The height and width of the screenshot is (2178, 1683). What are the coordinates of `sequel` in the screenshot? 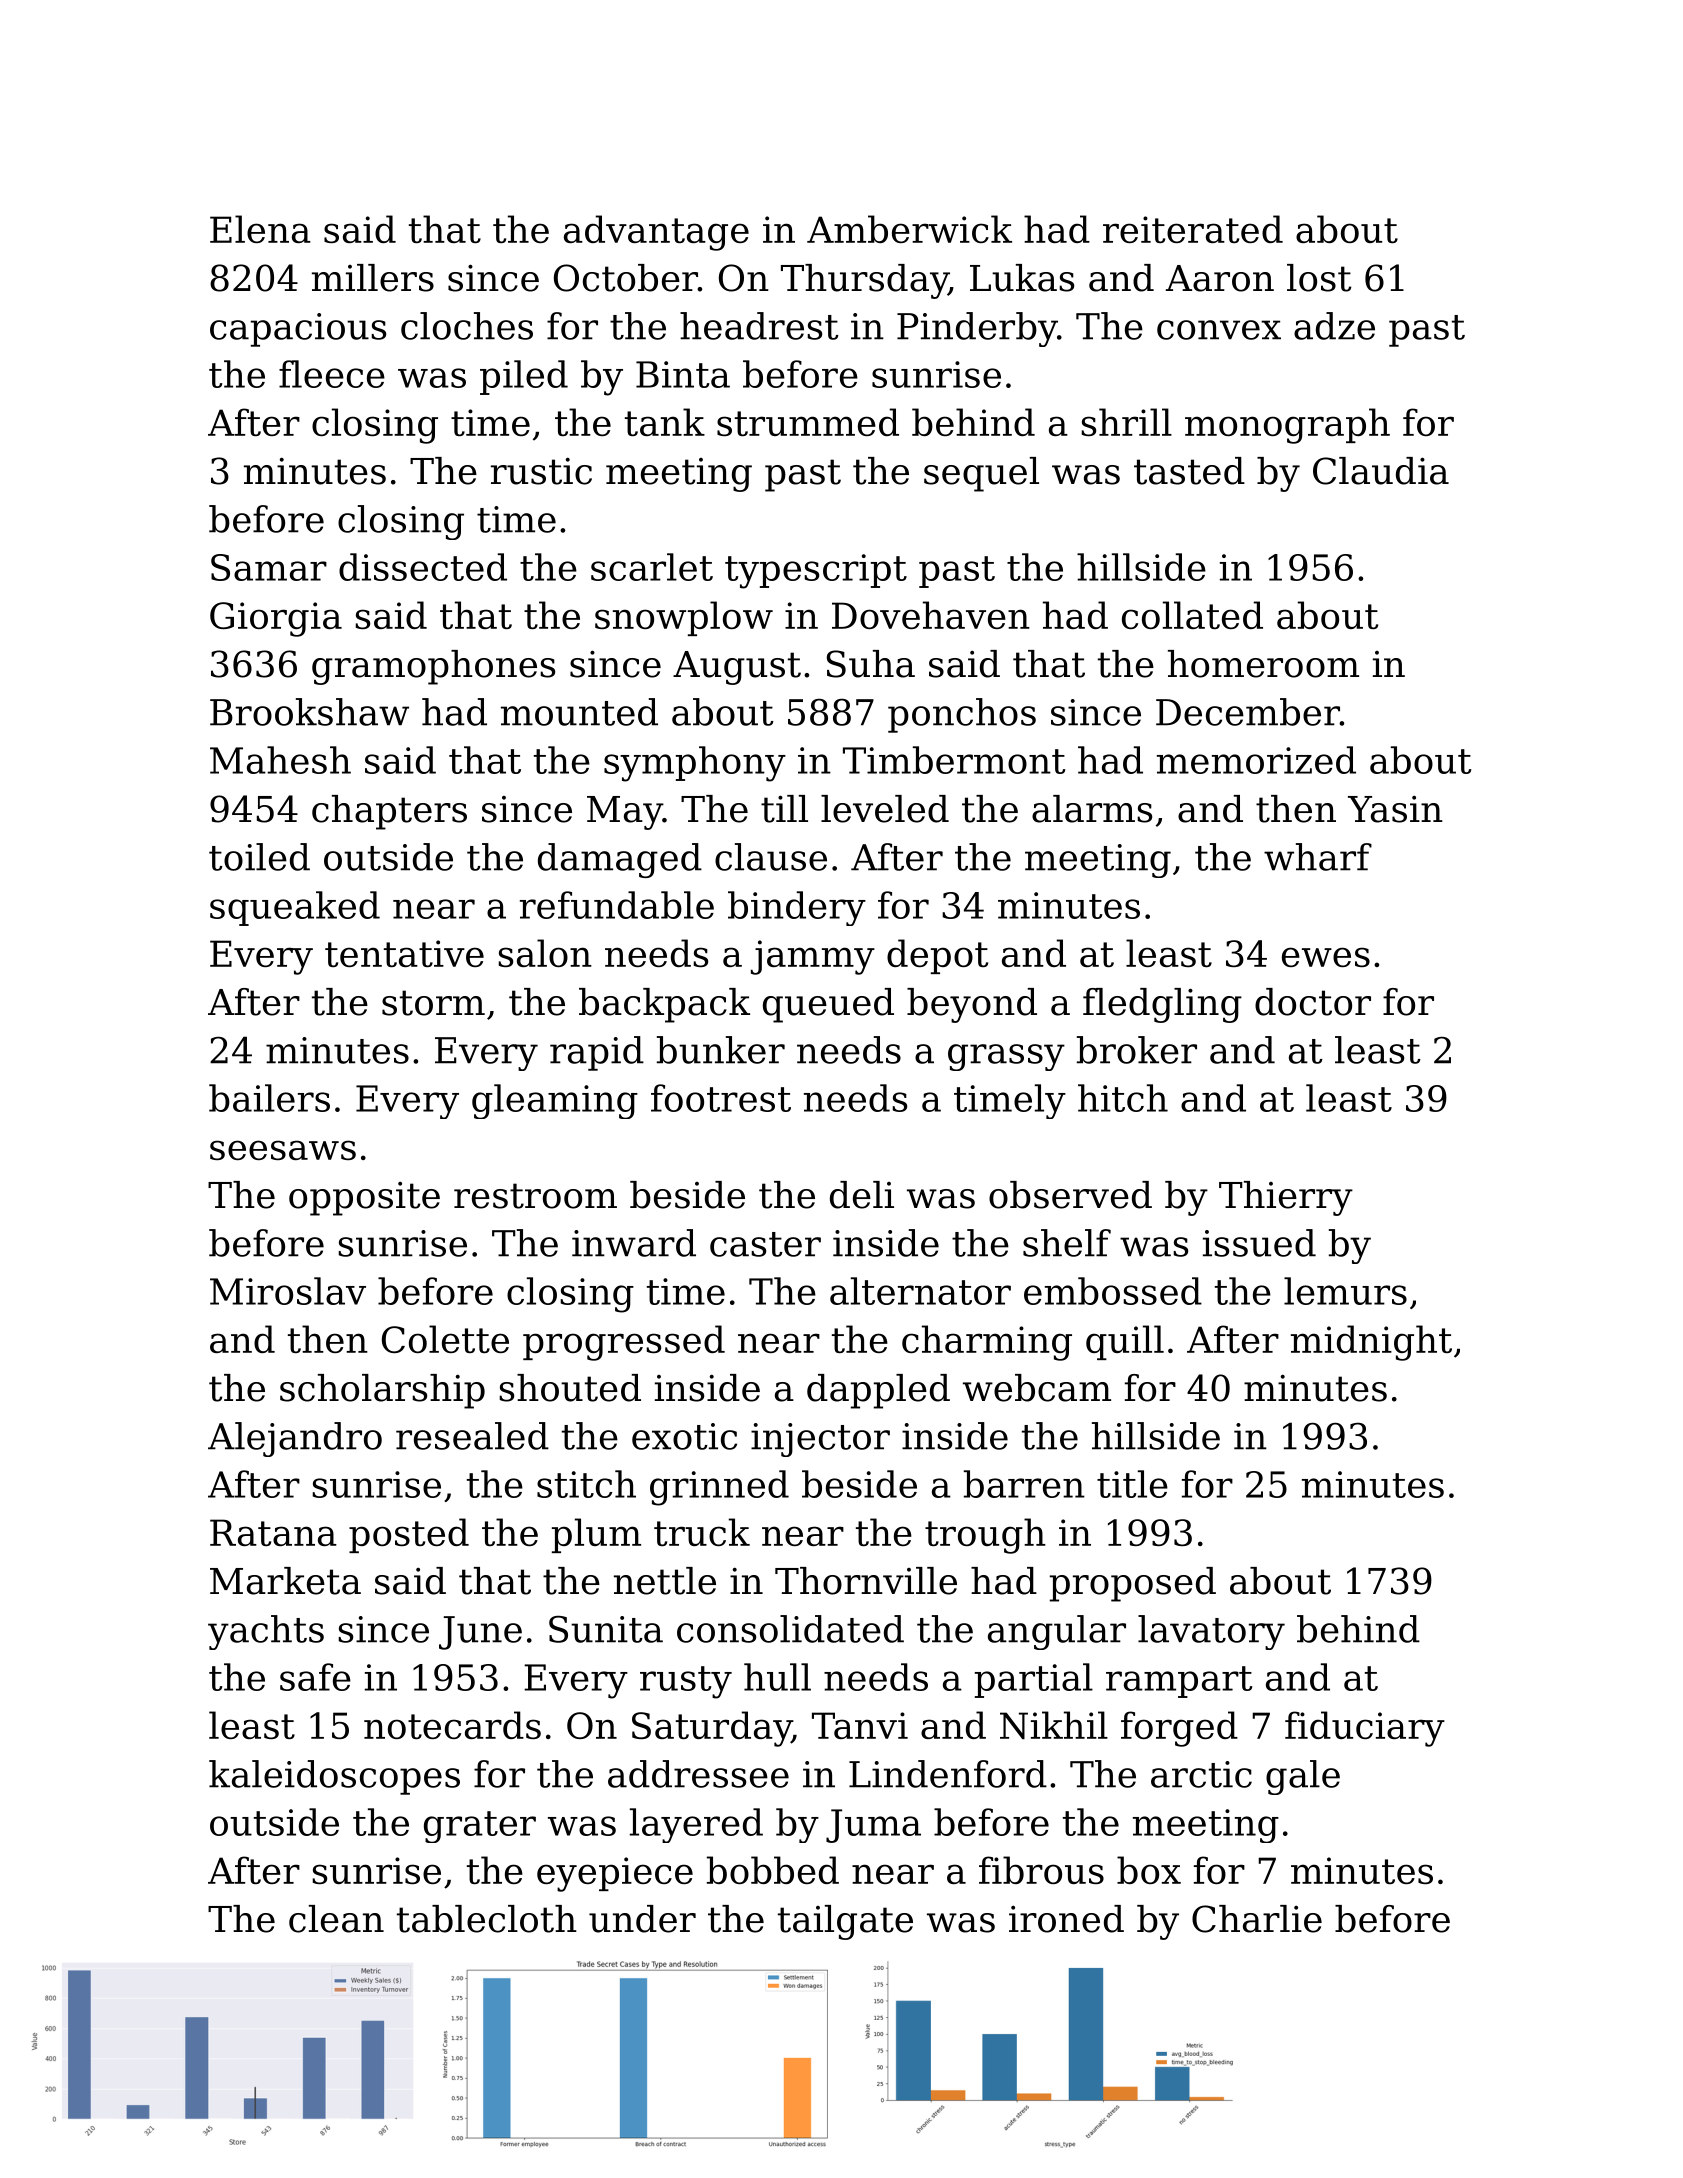 It's located at (981, 474).
